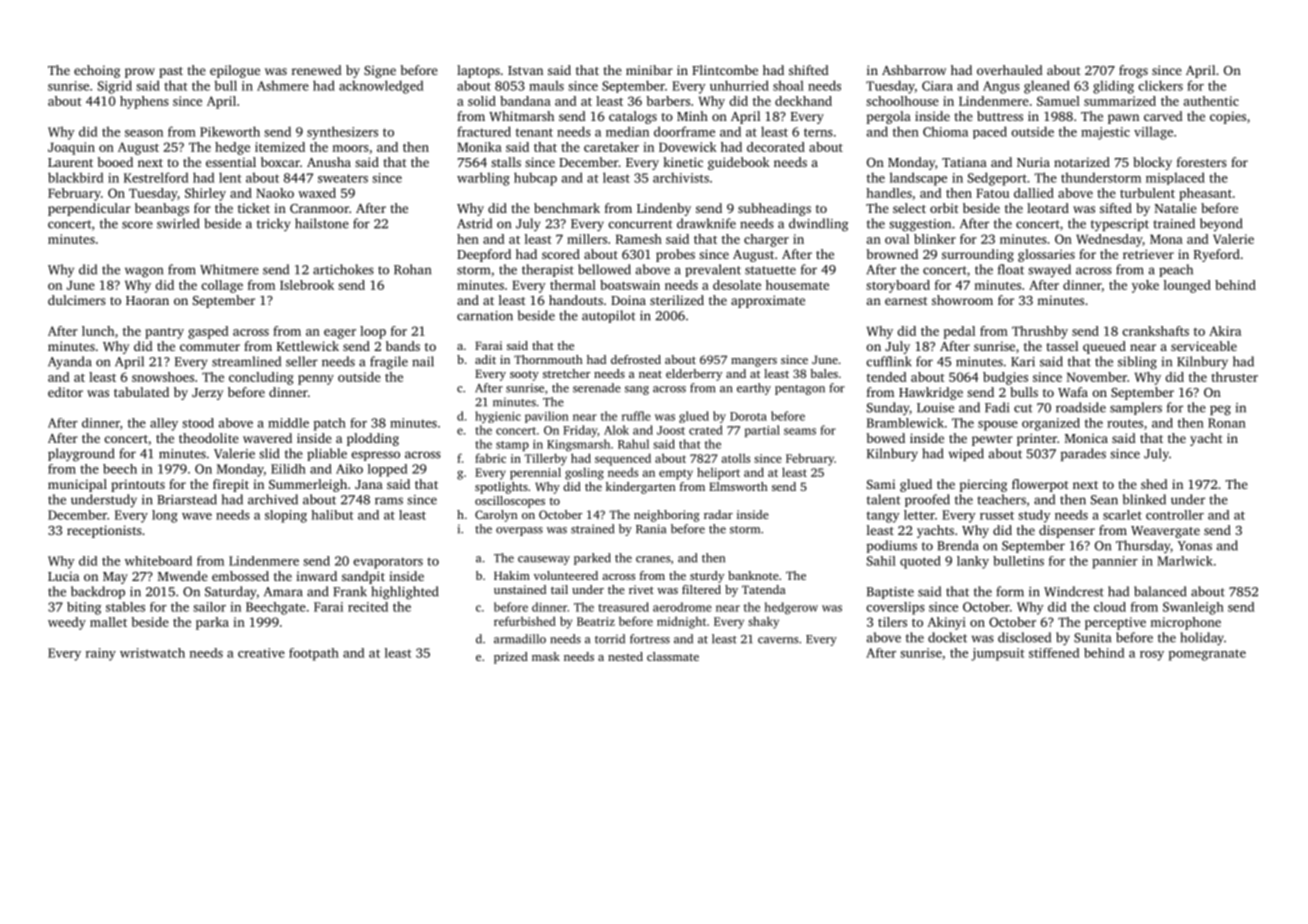  Describe the element at coordinates (316, 576) in the image. I see `inward` at that location.
